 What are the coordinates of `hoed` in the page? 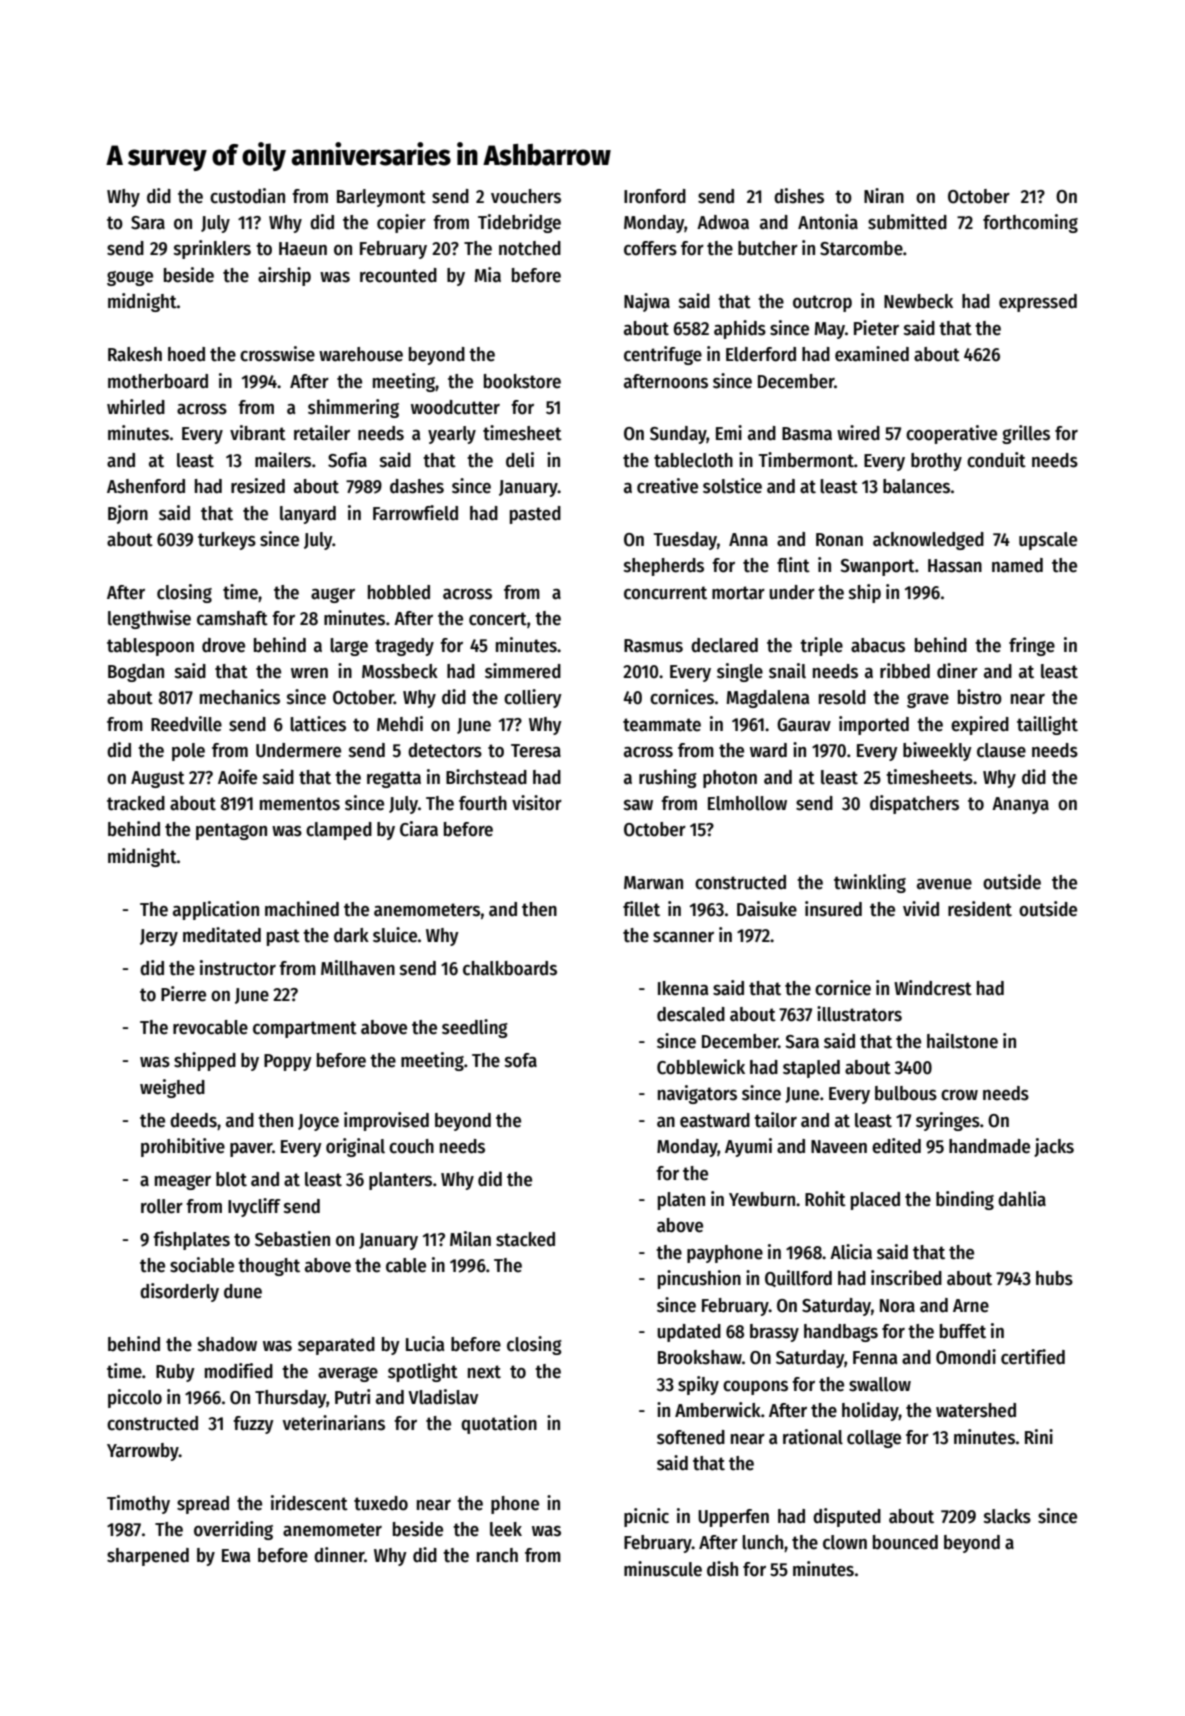 It's located at (186, 354).
